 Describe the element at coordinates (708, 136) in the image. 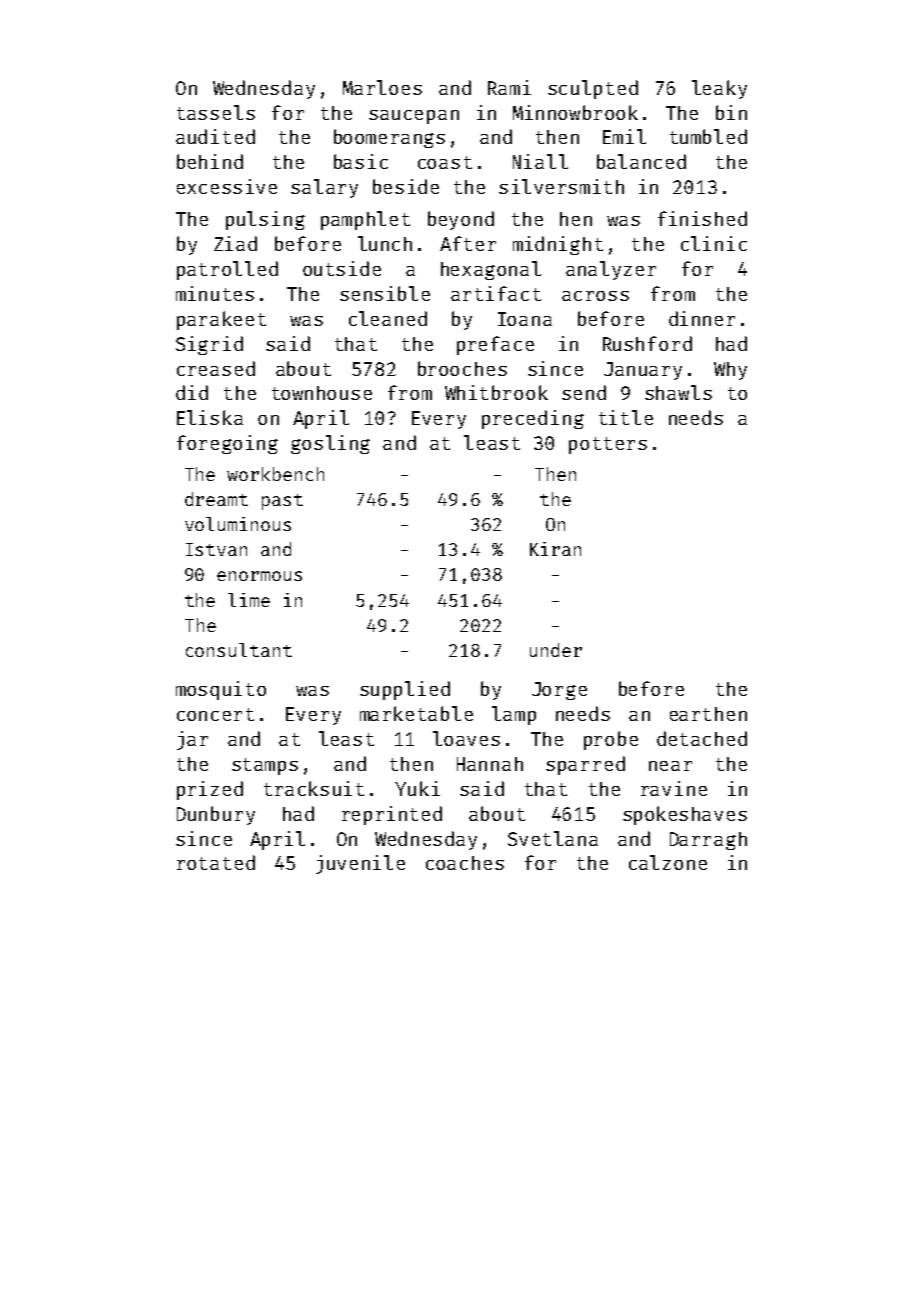

I see `tumbled` at that location.
